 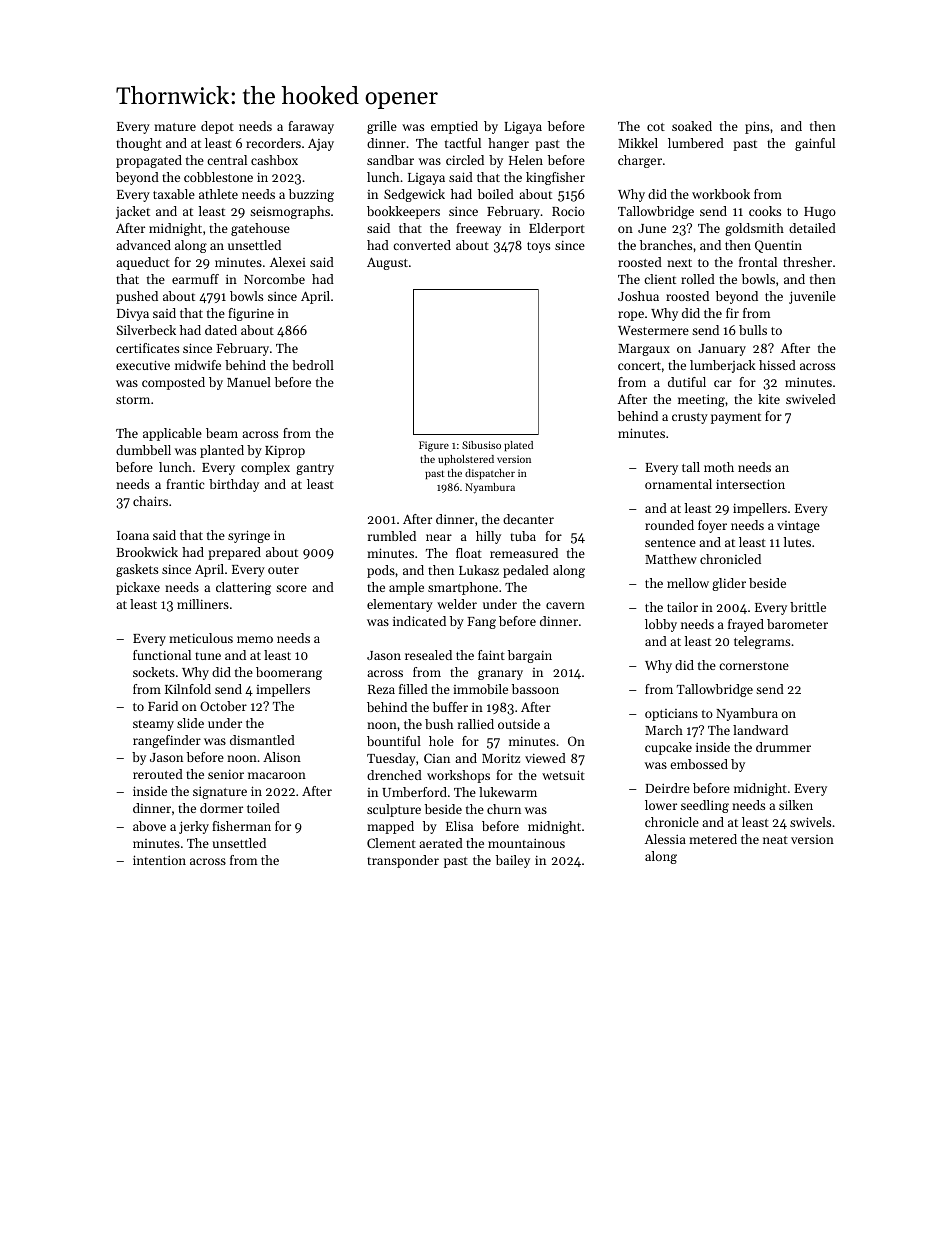 I want to click on tailor, so click(x=682, y=607).
